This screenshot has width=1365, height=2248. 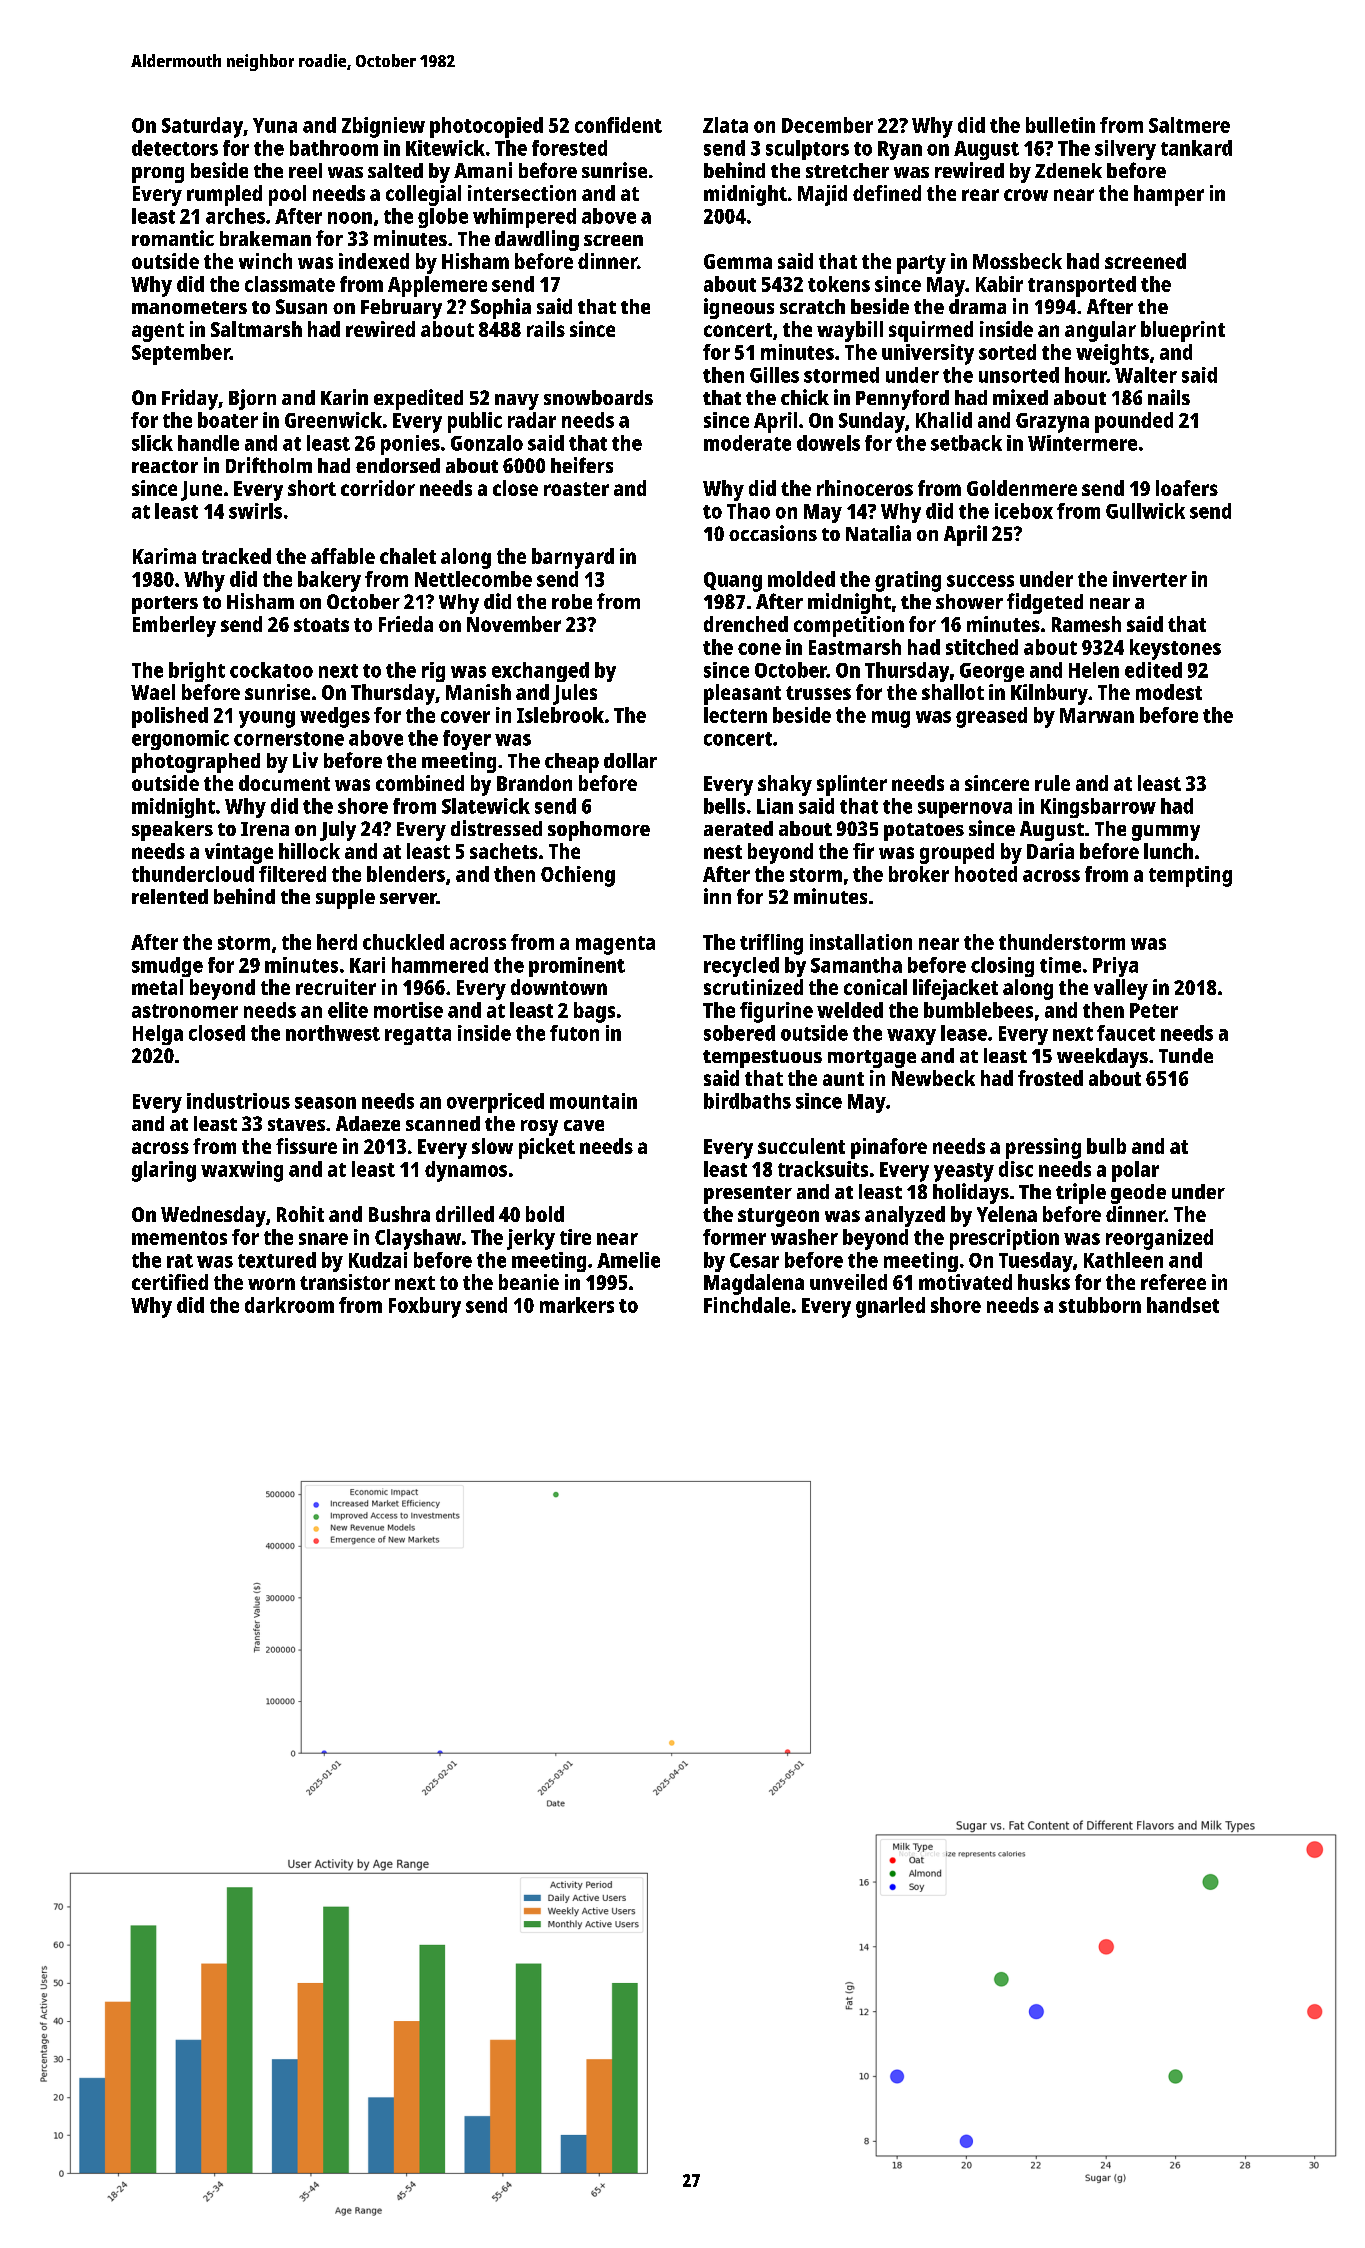 I want to click on prominent, so click(x=577, y=967).
